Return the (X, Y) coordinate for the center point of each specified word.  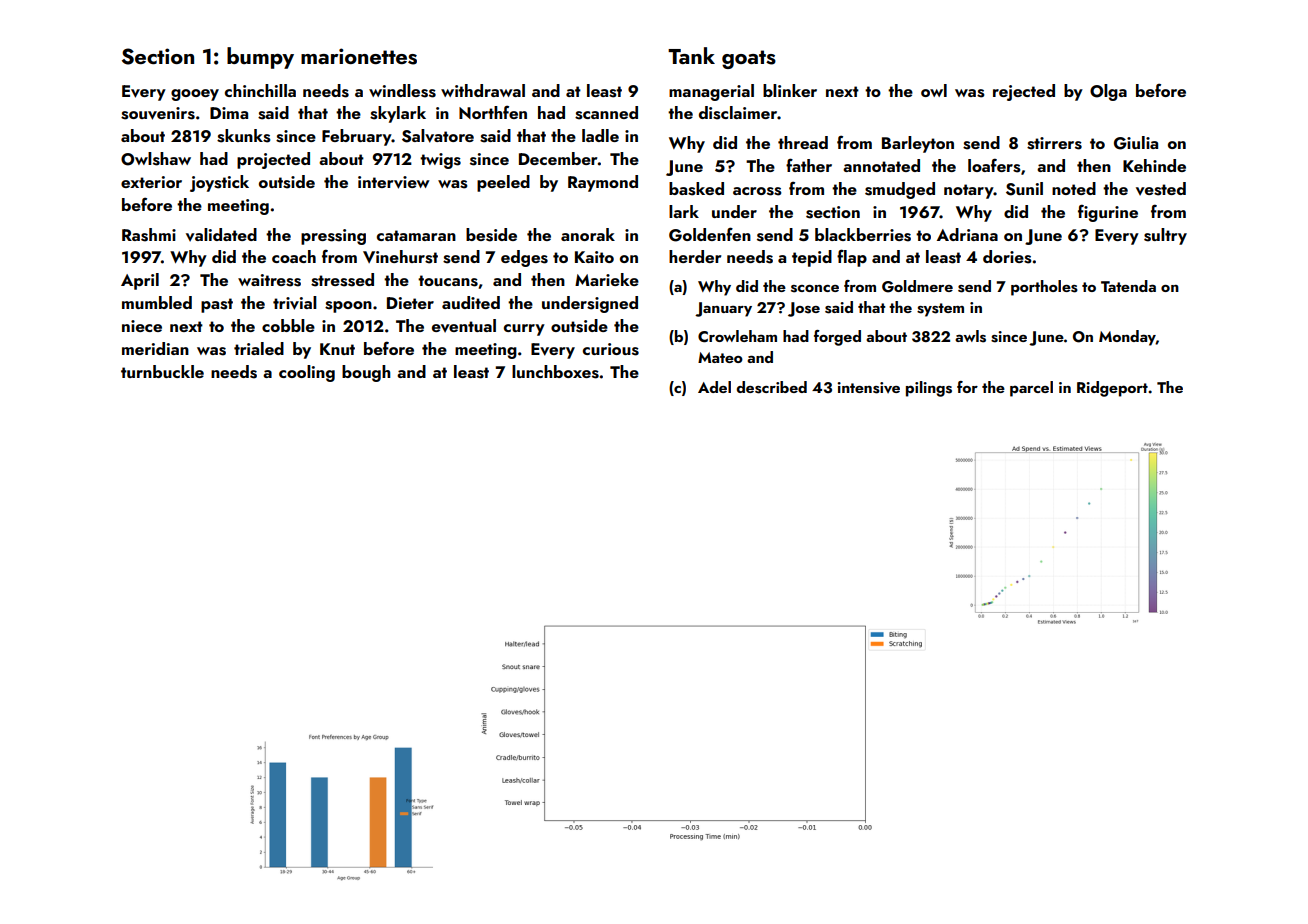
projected (273, 160)
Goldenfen (710, 234)
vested (1161, 189)
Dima (229, 113)
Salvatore (438, 136)
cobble (288, 325)
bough (366, 373)
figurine (1108, 213)
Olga (1108, 92)
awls (970, 336)
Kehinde (1154, 165)
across (757, 191)
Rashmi (149, 235)
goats (749, 59)
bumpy (260, 58)
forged (837, 338)
